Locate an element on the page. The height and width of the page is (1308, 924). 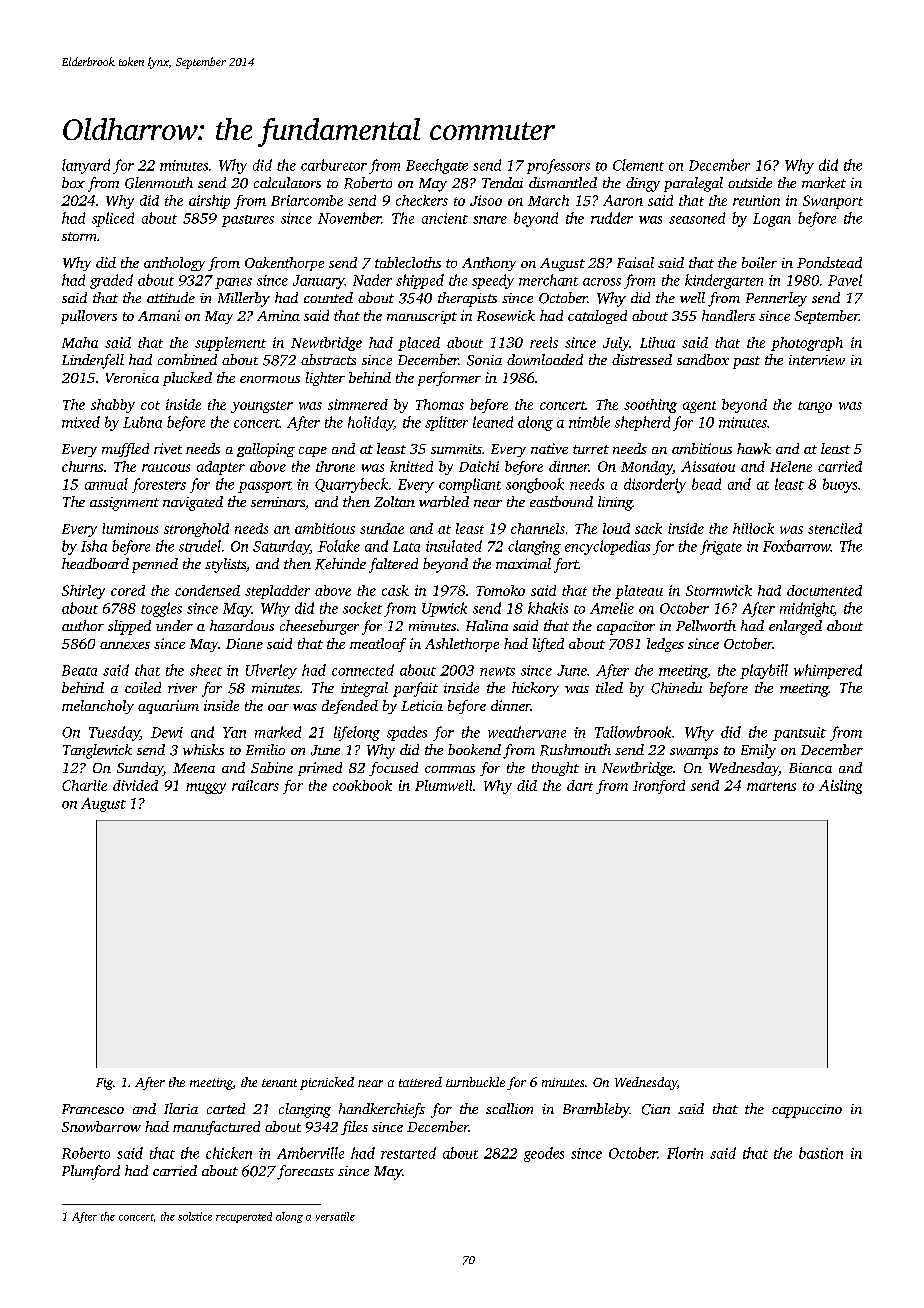
martens is located at coordinates (771, 786).
